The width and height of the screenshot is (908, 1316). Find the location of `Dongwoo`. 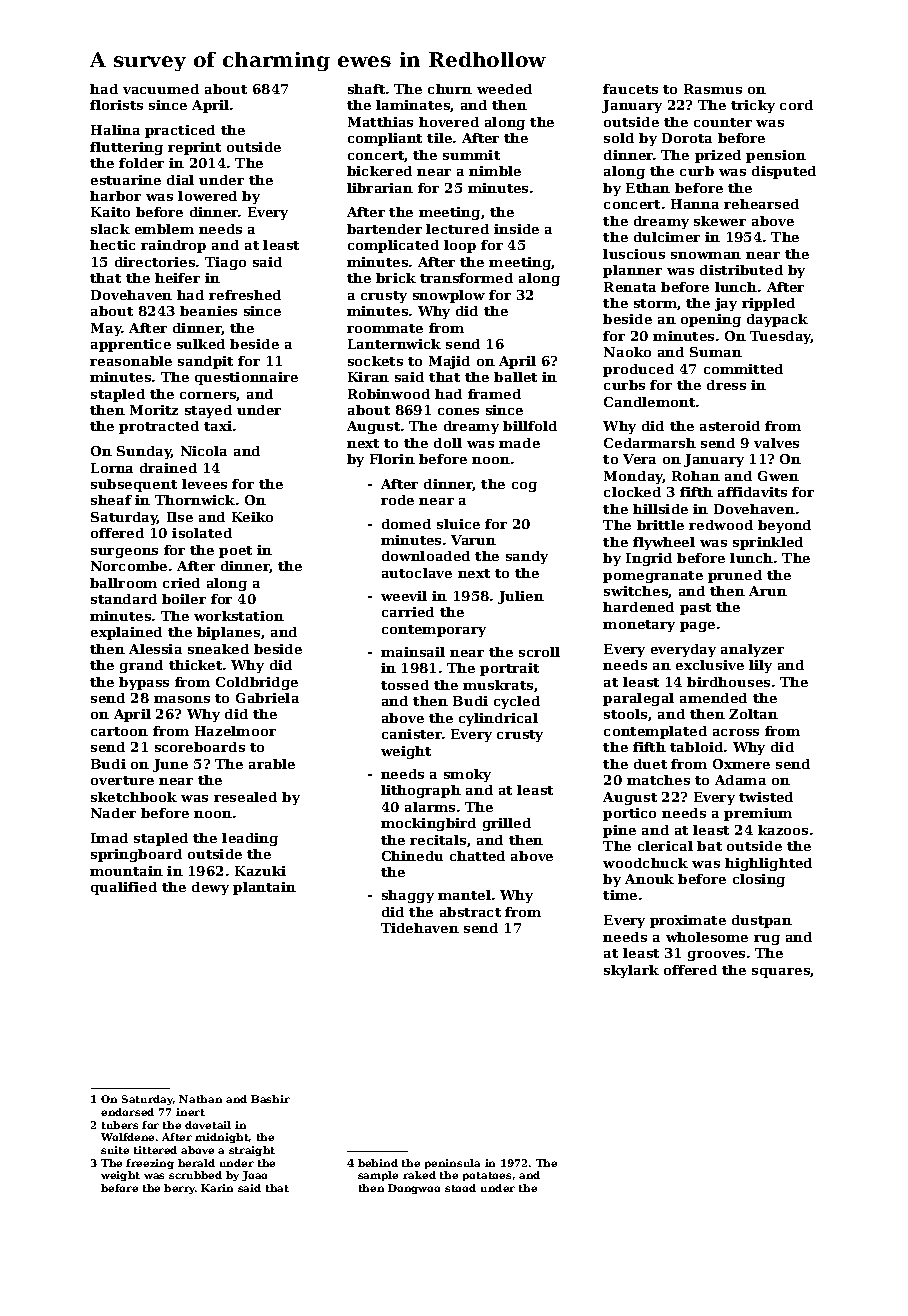

Dongwoo is located at coordinates (414, 1189).
